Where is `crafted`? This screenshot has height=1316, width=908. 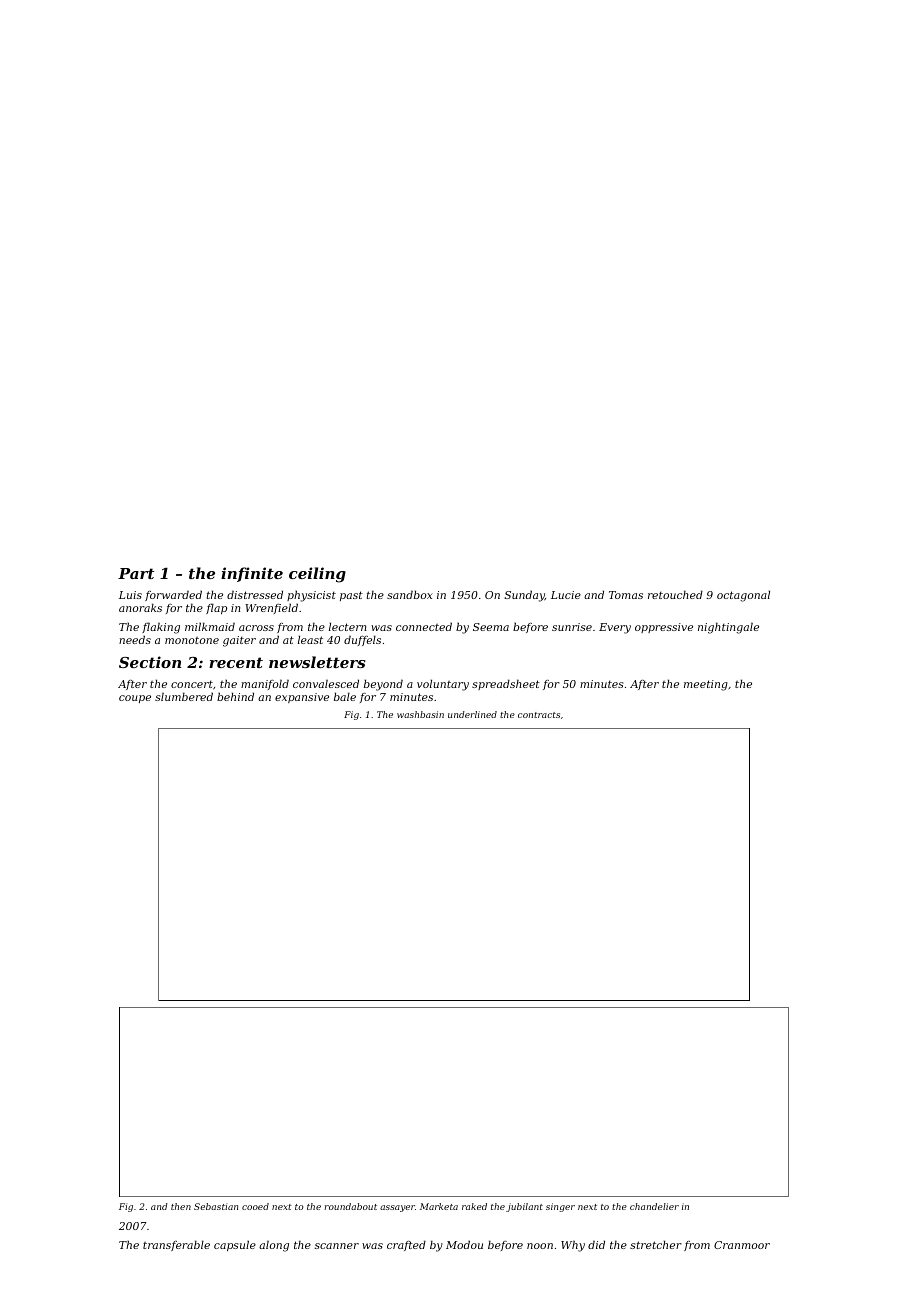 crafted is located at coordinates (406, 1245).
